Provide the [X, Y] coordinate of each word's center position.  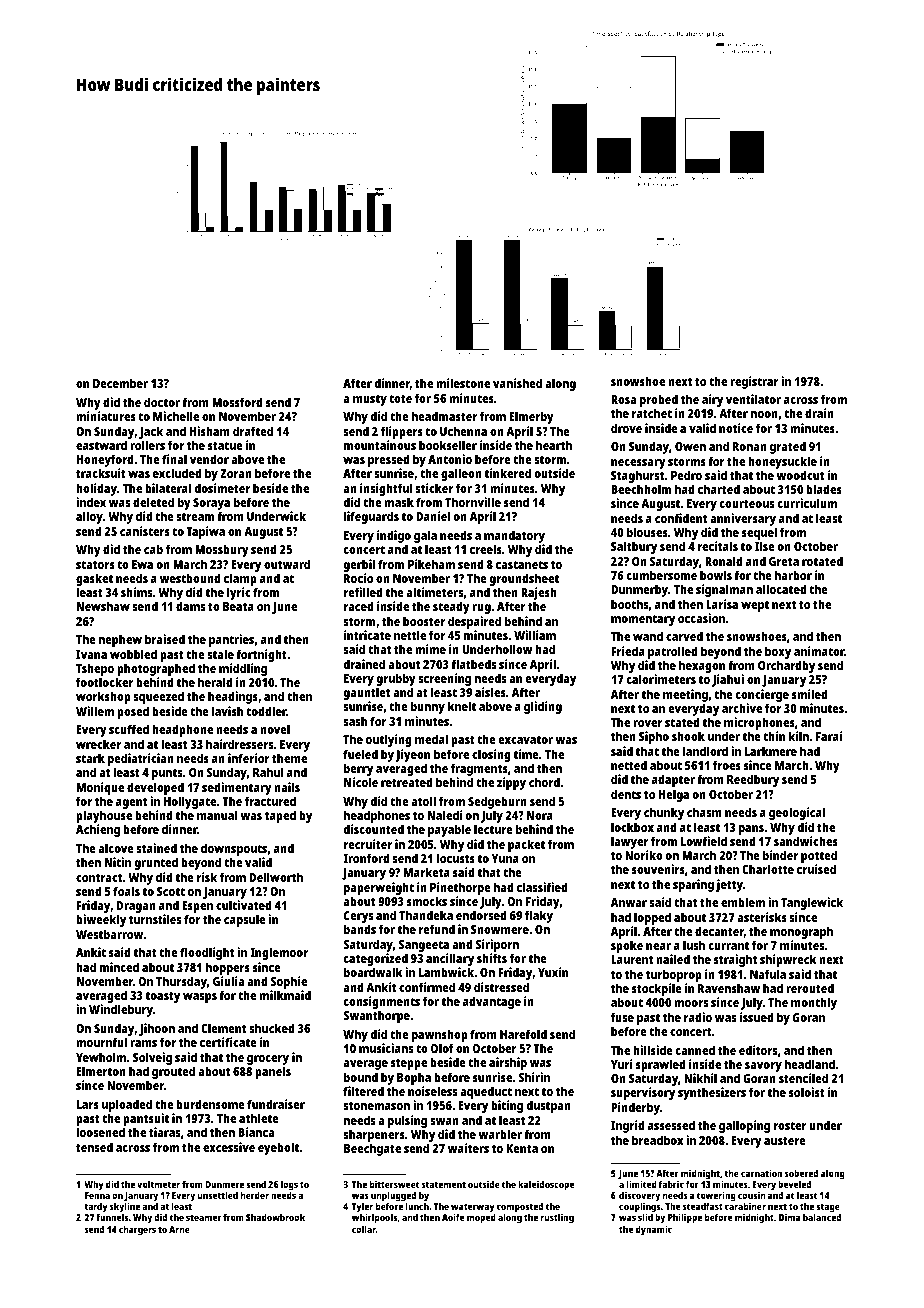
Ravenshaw [729, 988]
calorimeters [661, 679]
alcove [116, 848]
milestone [463, 383]
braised [165, 639]
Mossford [237, 402]
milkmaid [285, 995]
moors [691, 1003]
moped [481, 1219]
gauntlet [366, 693]
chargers [137, 1230]
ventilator [753, 399]
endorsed [481, 915]
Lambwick [446, 972]
